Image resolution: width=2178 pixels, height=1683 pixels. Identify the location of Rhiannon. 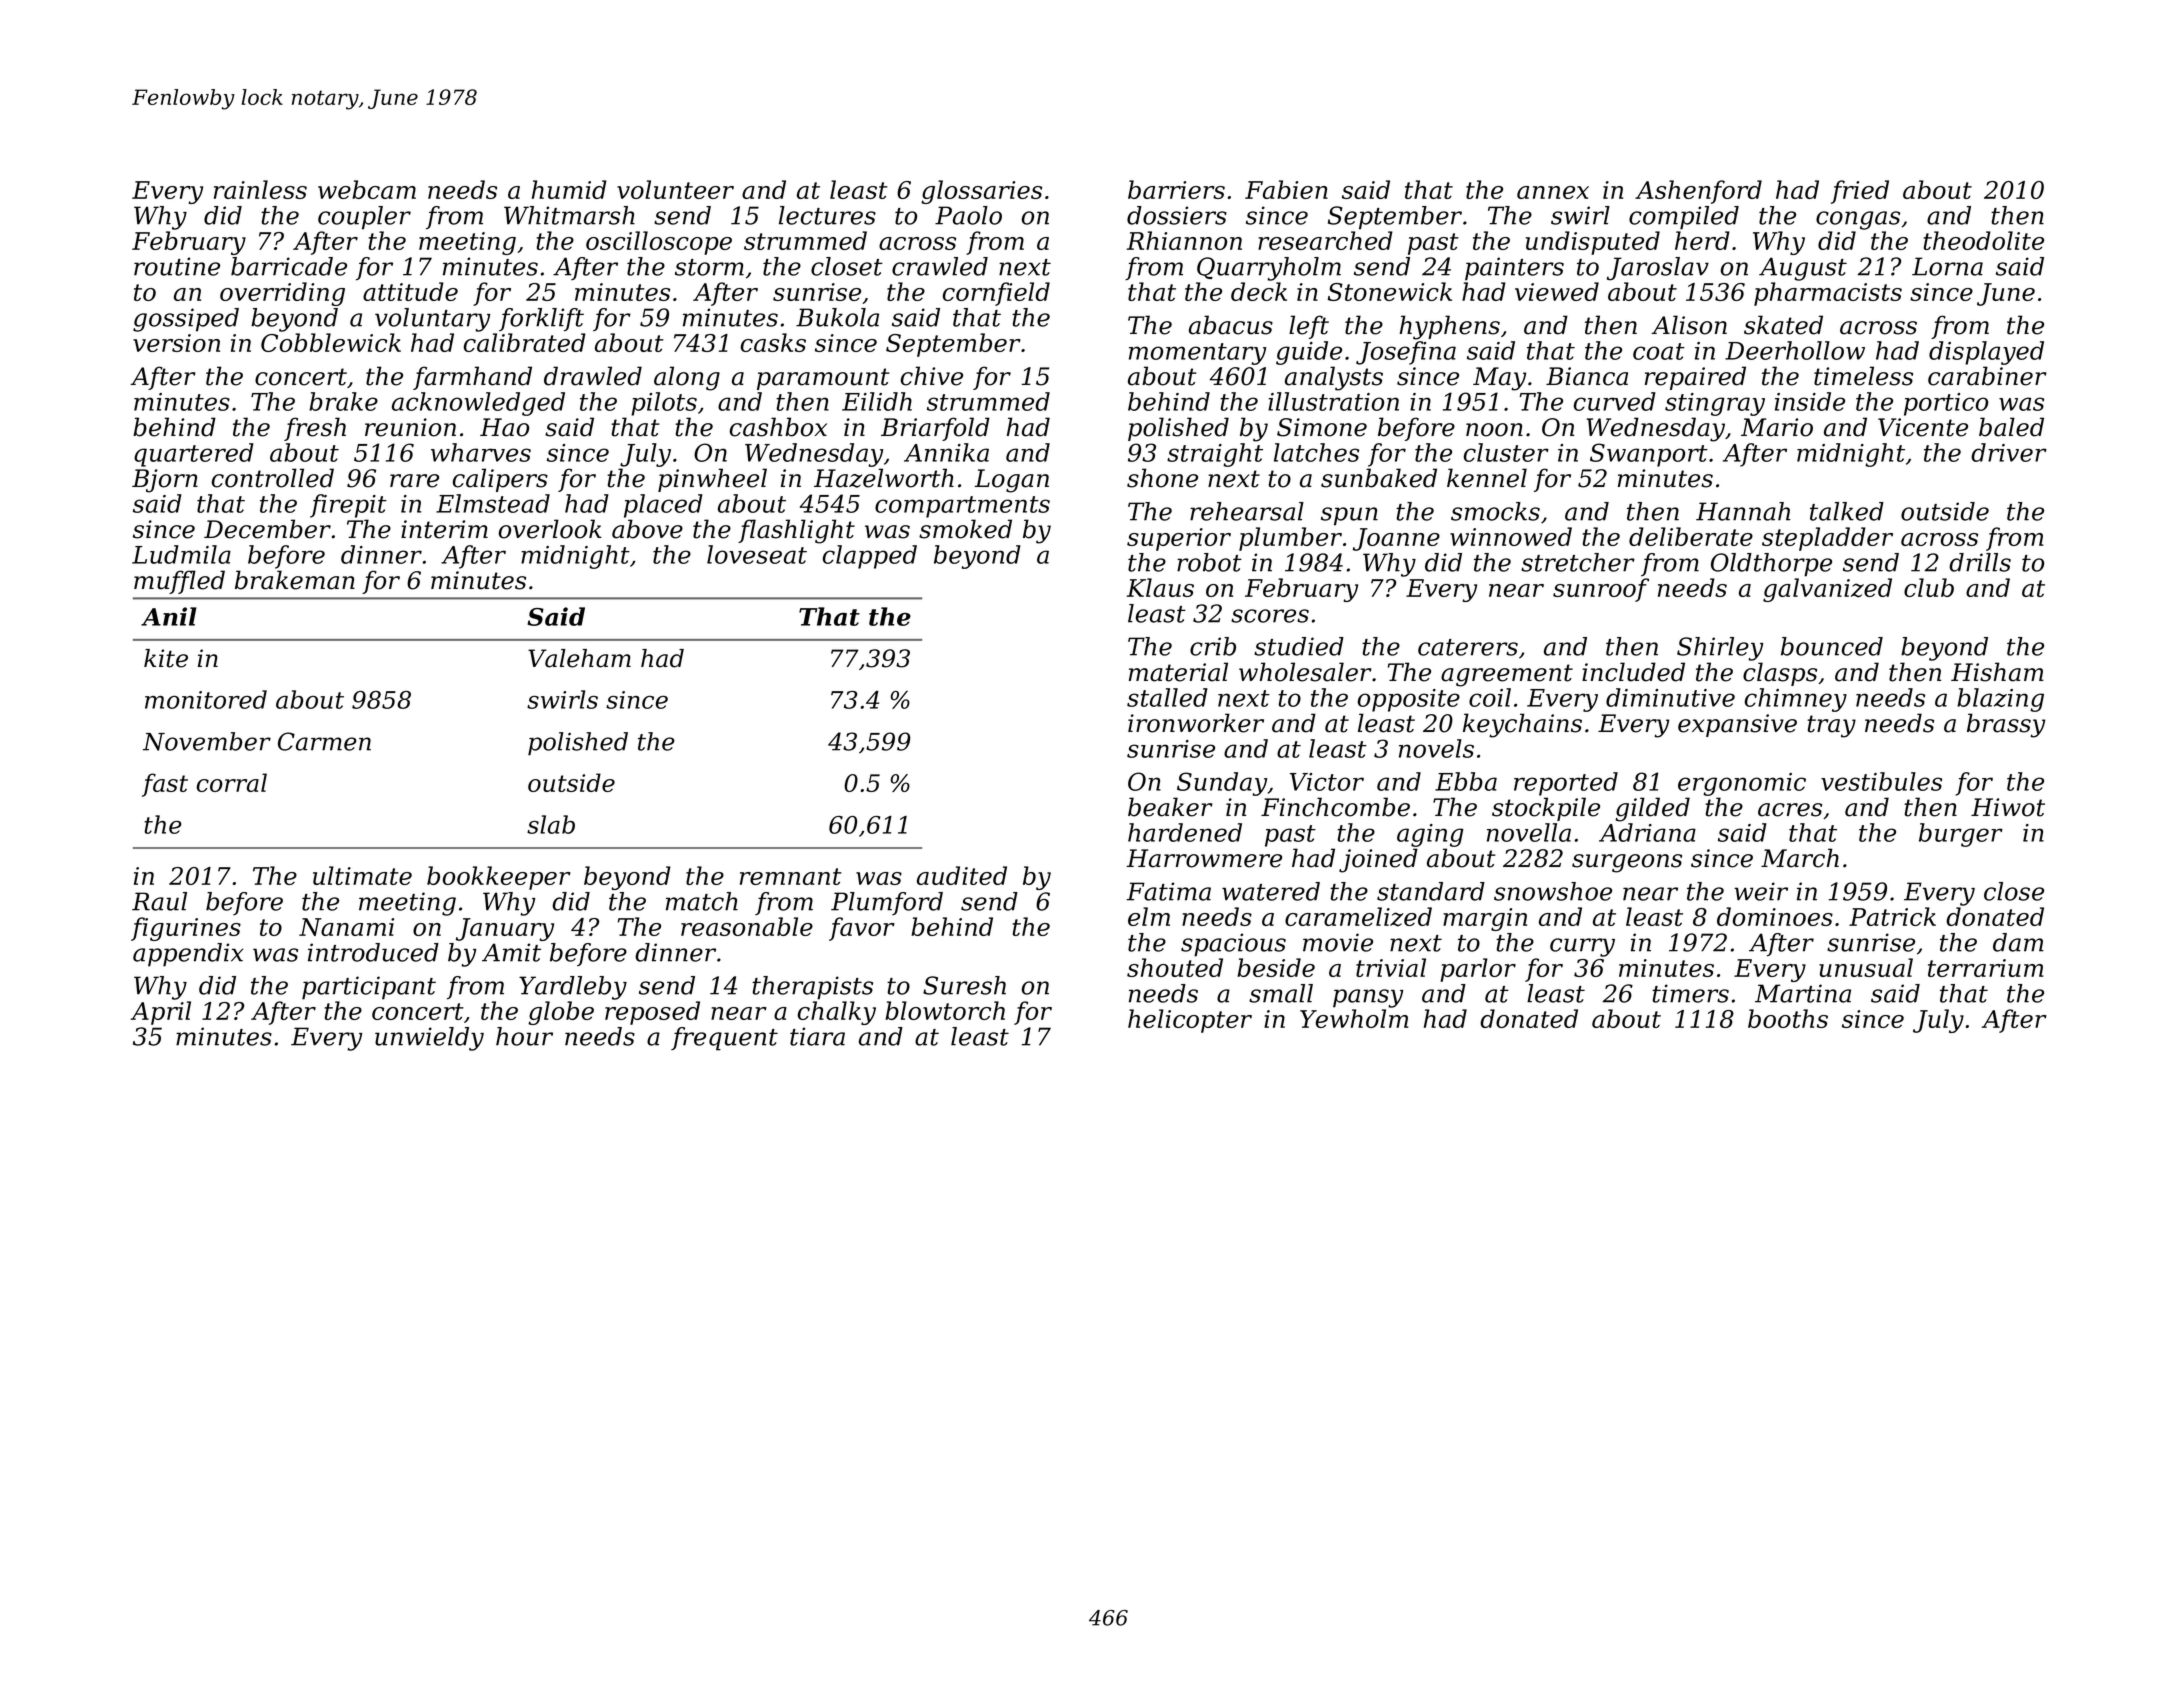
(1184, 240).
